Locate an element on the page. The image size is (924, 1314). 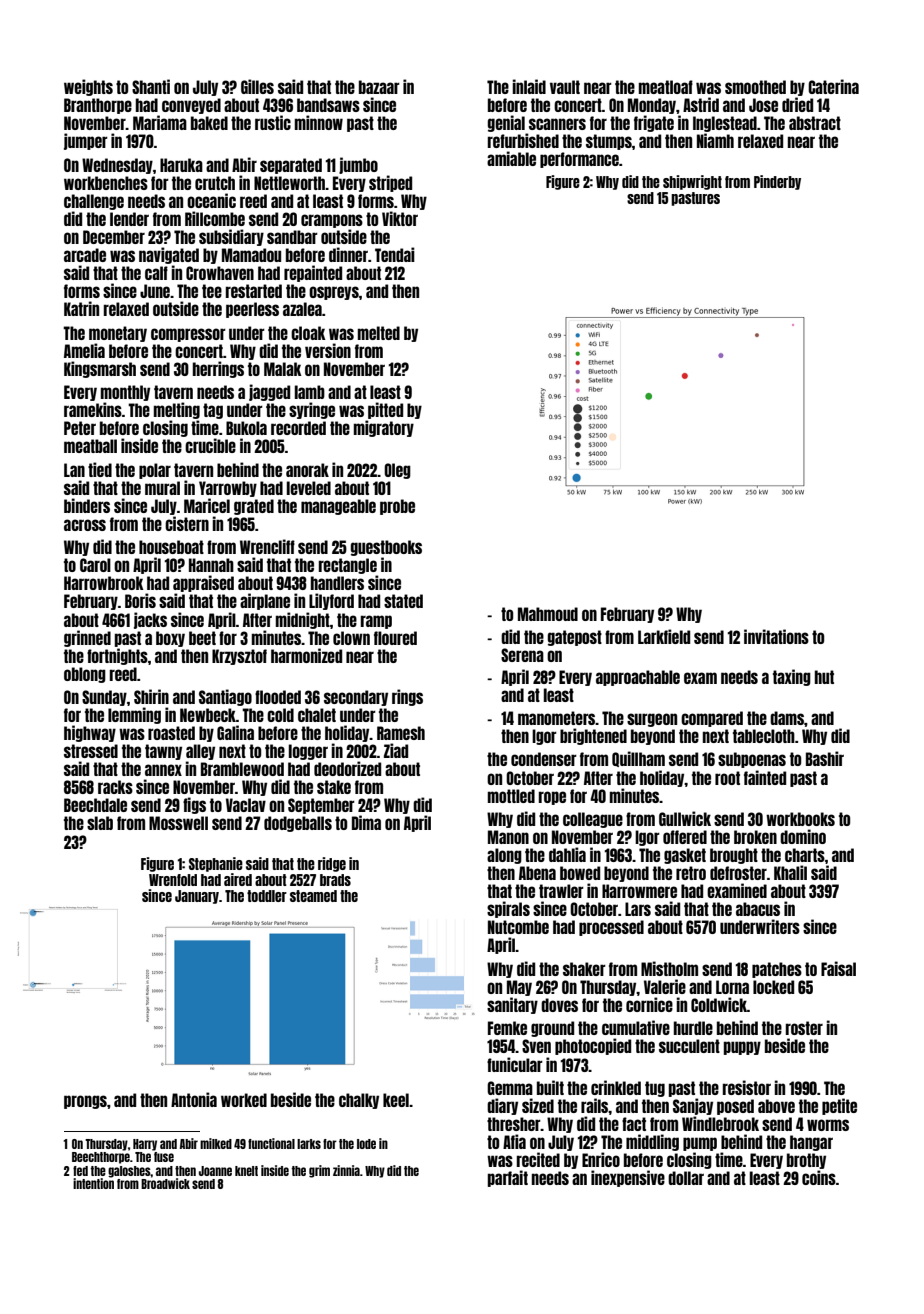
dollar is located at coordinates (686, 1178).
